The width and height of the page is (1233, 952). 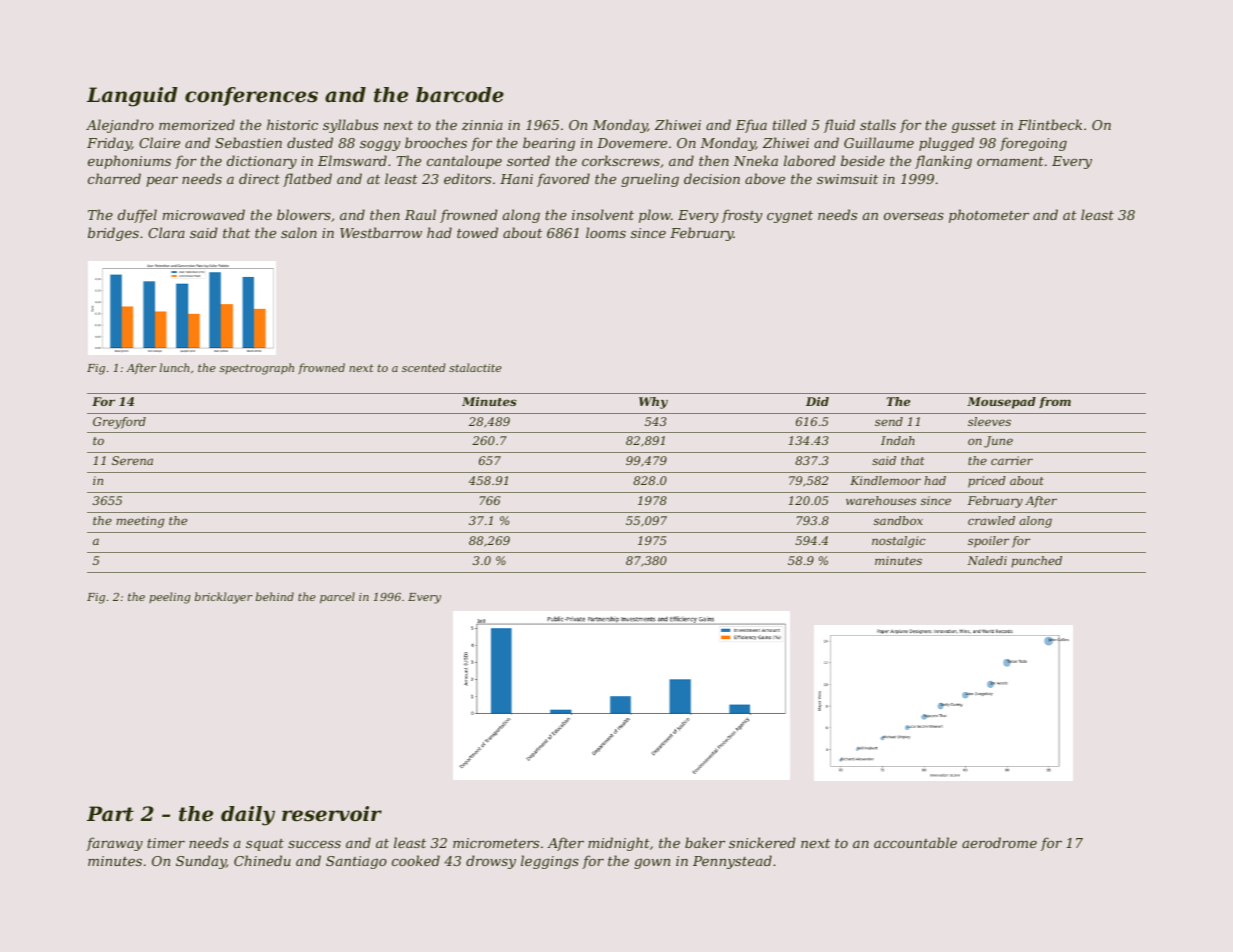 I want to click on barcode, so click(x=460, y=95).
